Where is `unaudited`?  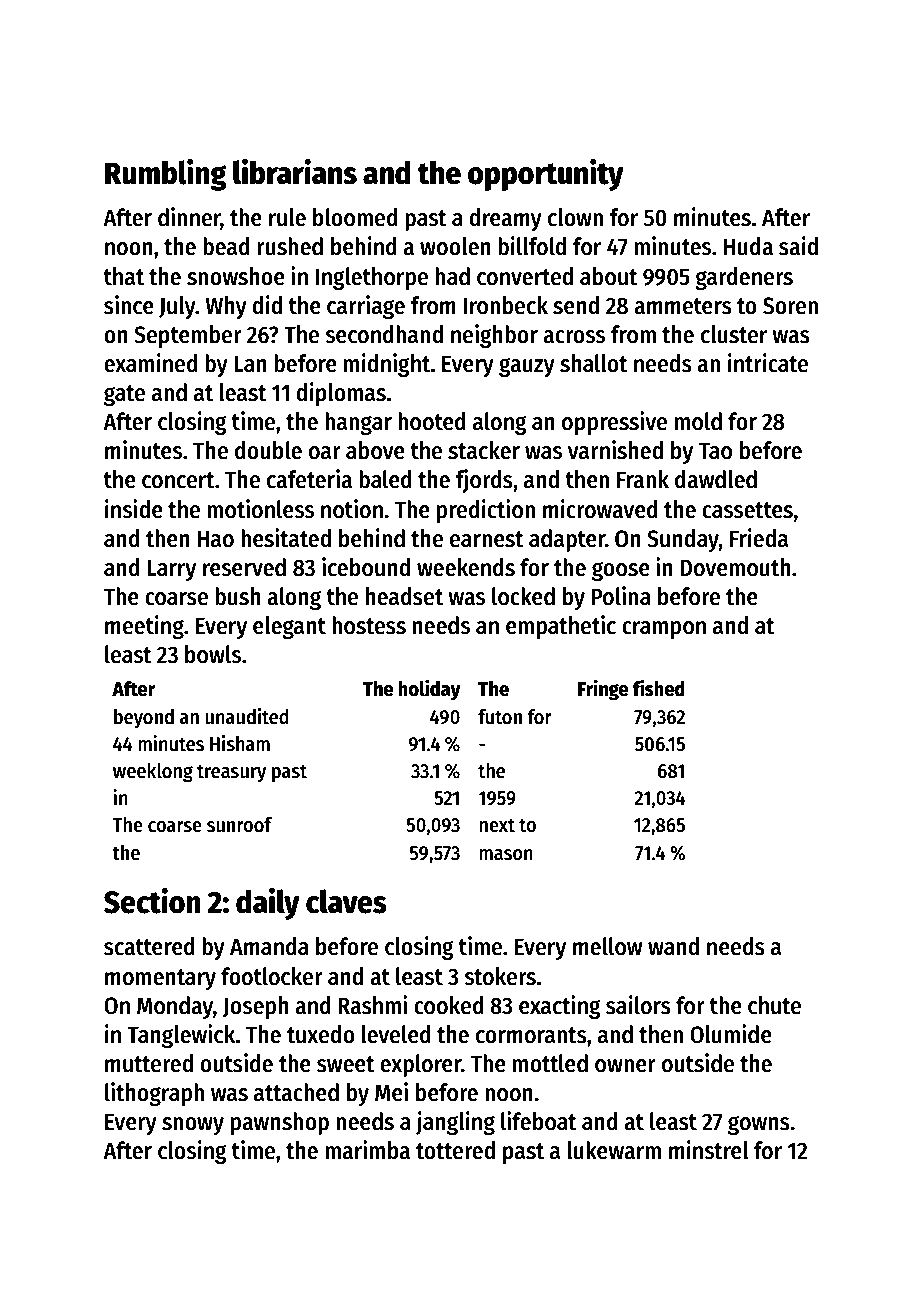 unaudited is located at coordinates (247, 716).
